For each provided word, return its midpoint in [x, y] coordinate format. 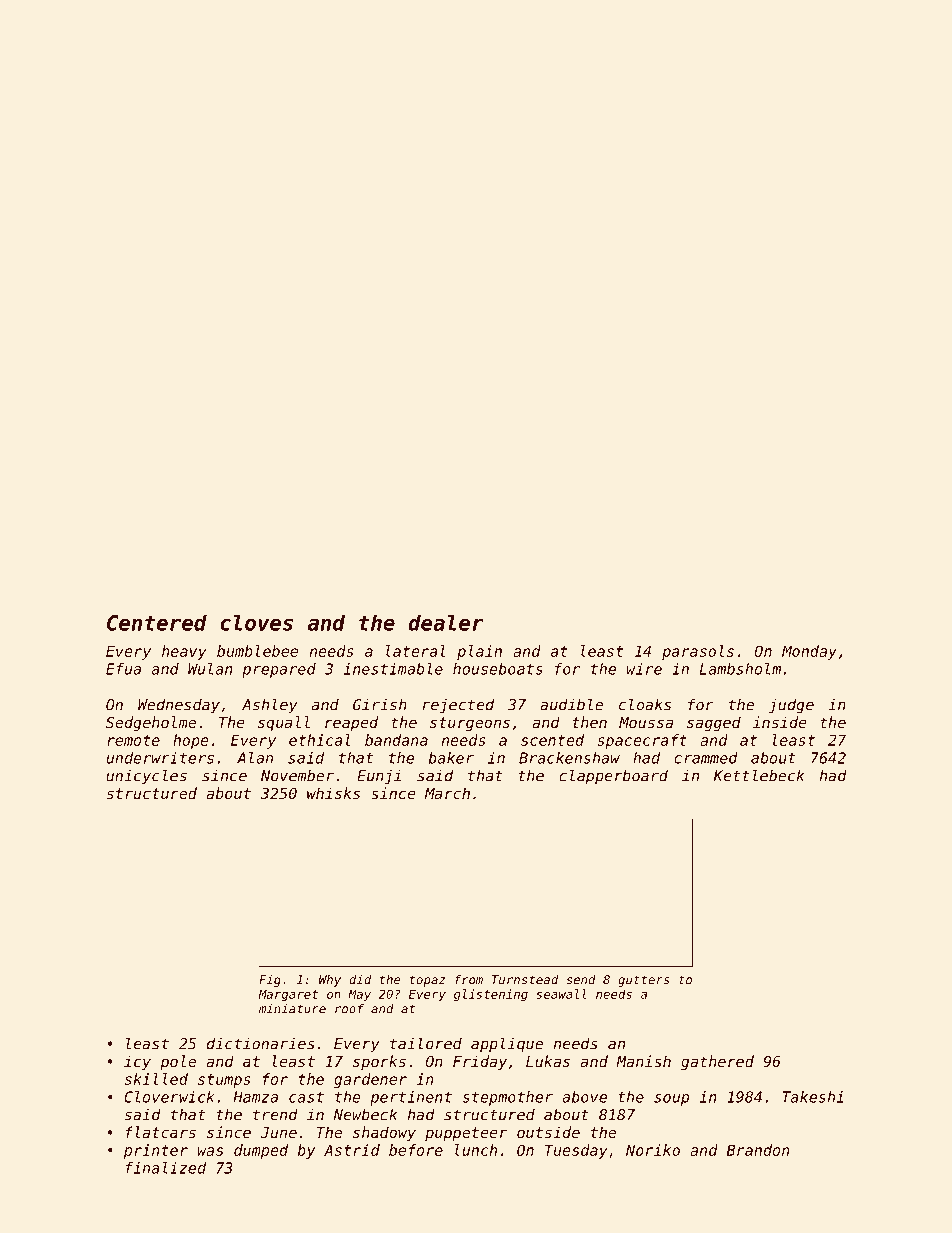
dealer [446, 622]
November [297, 776]
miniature [292, 1009]
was [210, 1151]
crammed [706, 758]
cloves [256, 622]
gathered [717, 1062]
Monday [809, 652]
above [584, 1097]
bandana [396, 740]
